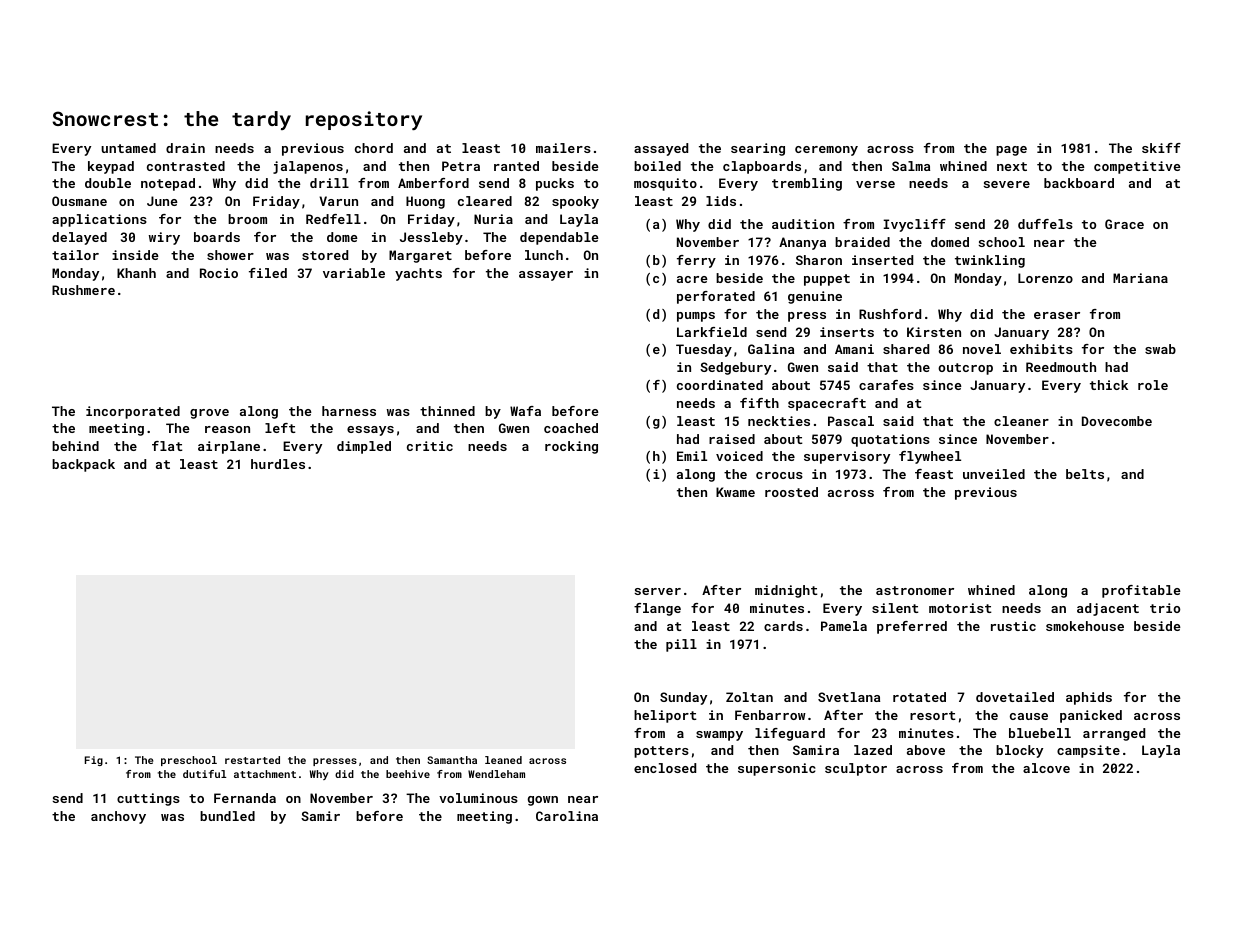 This page has height=952, width=1233. What do you see at coordinates (1011, 151) in the page?
I see `page` at bounding box center [1011, 151].
